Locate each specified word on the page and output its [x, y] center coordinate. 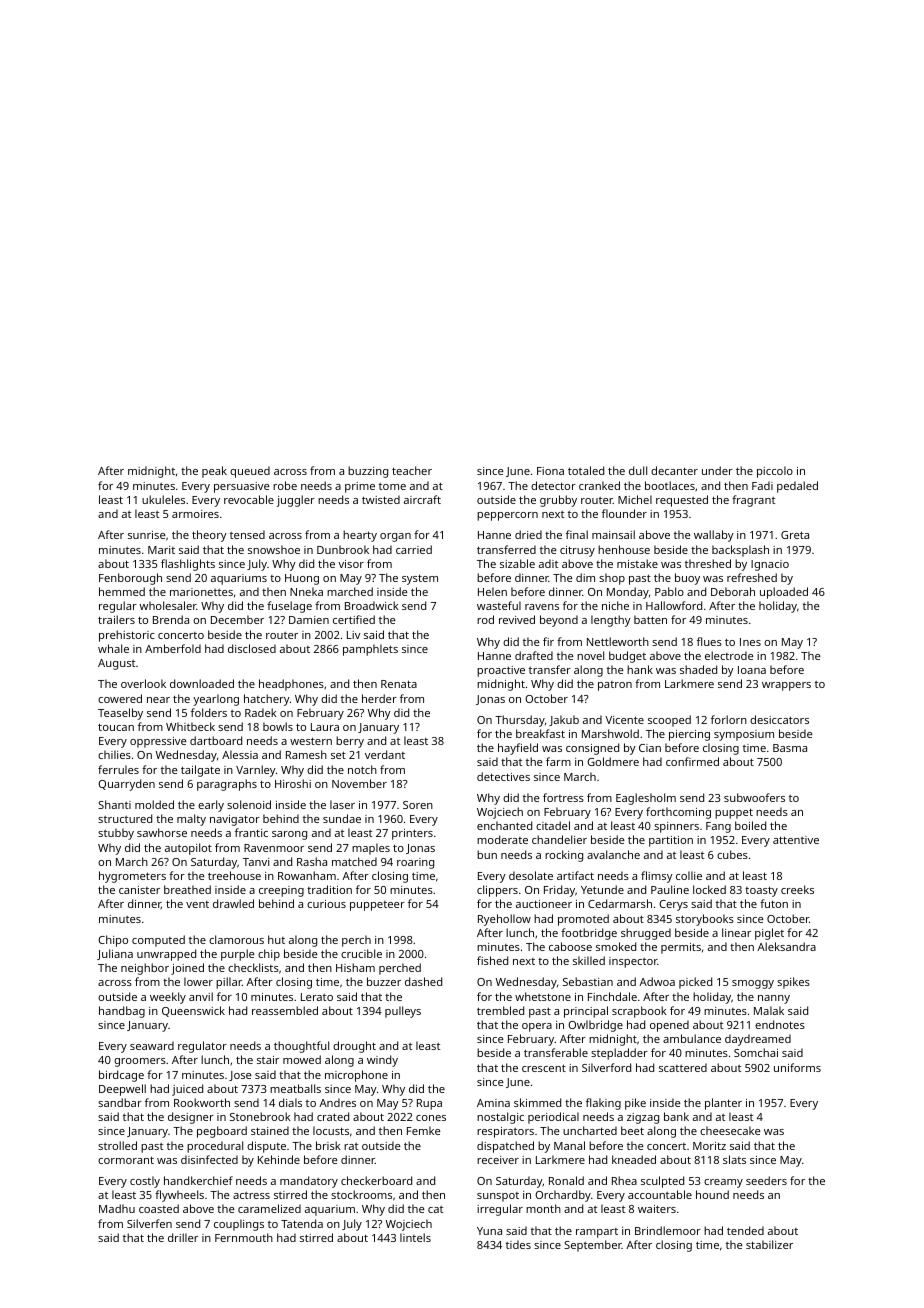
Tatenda [302, 1223]
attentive [796, 840]
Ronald [566, 1180]
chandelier [559, 839]
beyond [559, 621]
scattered [683, 1067]
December [237, 619]
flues [709, 641]
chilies [114, 754]
